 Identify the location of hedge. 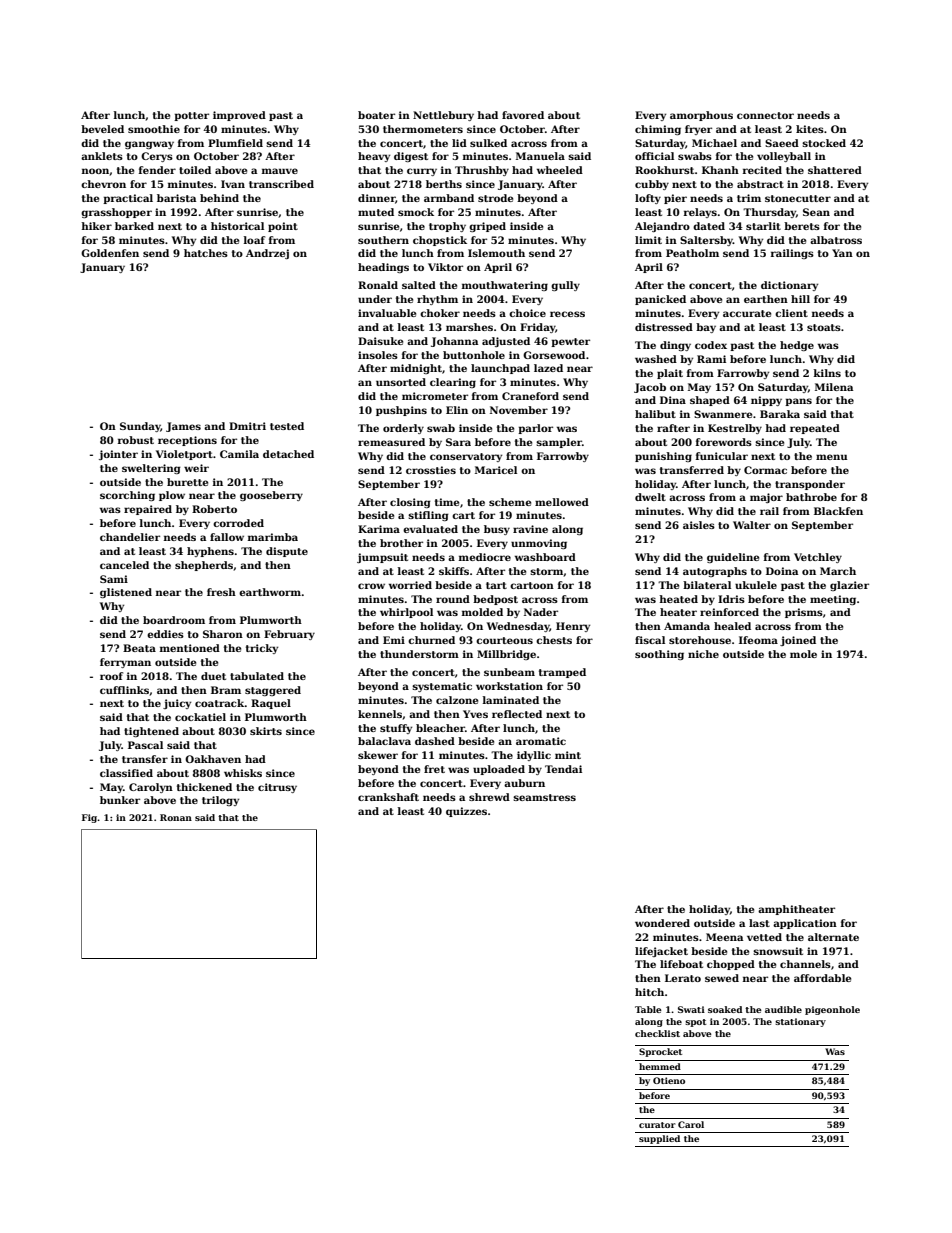
(797, 346).
